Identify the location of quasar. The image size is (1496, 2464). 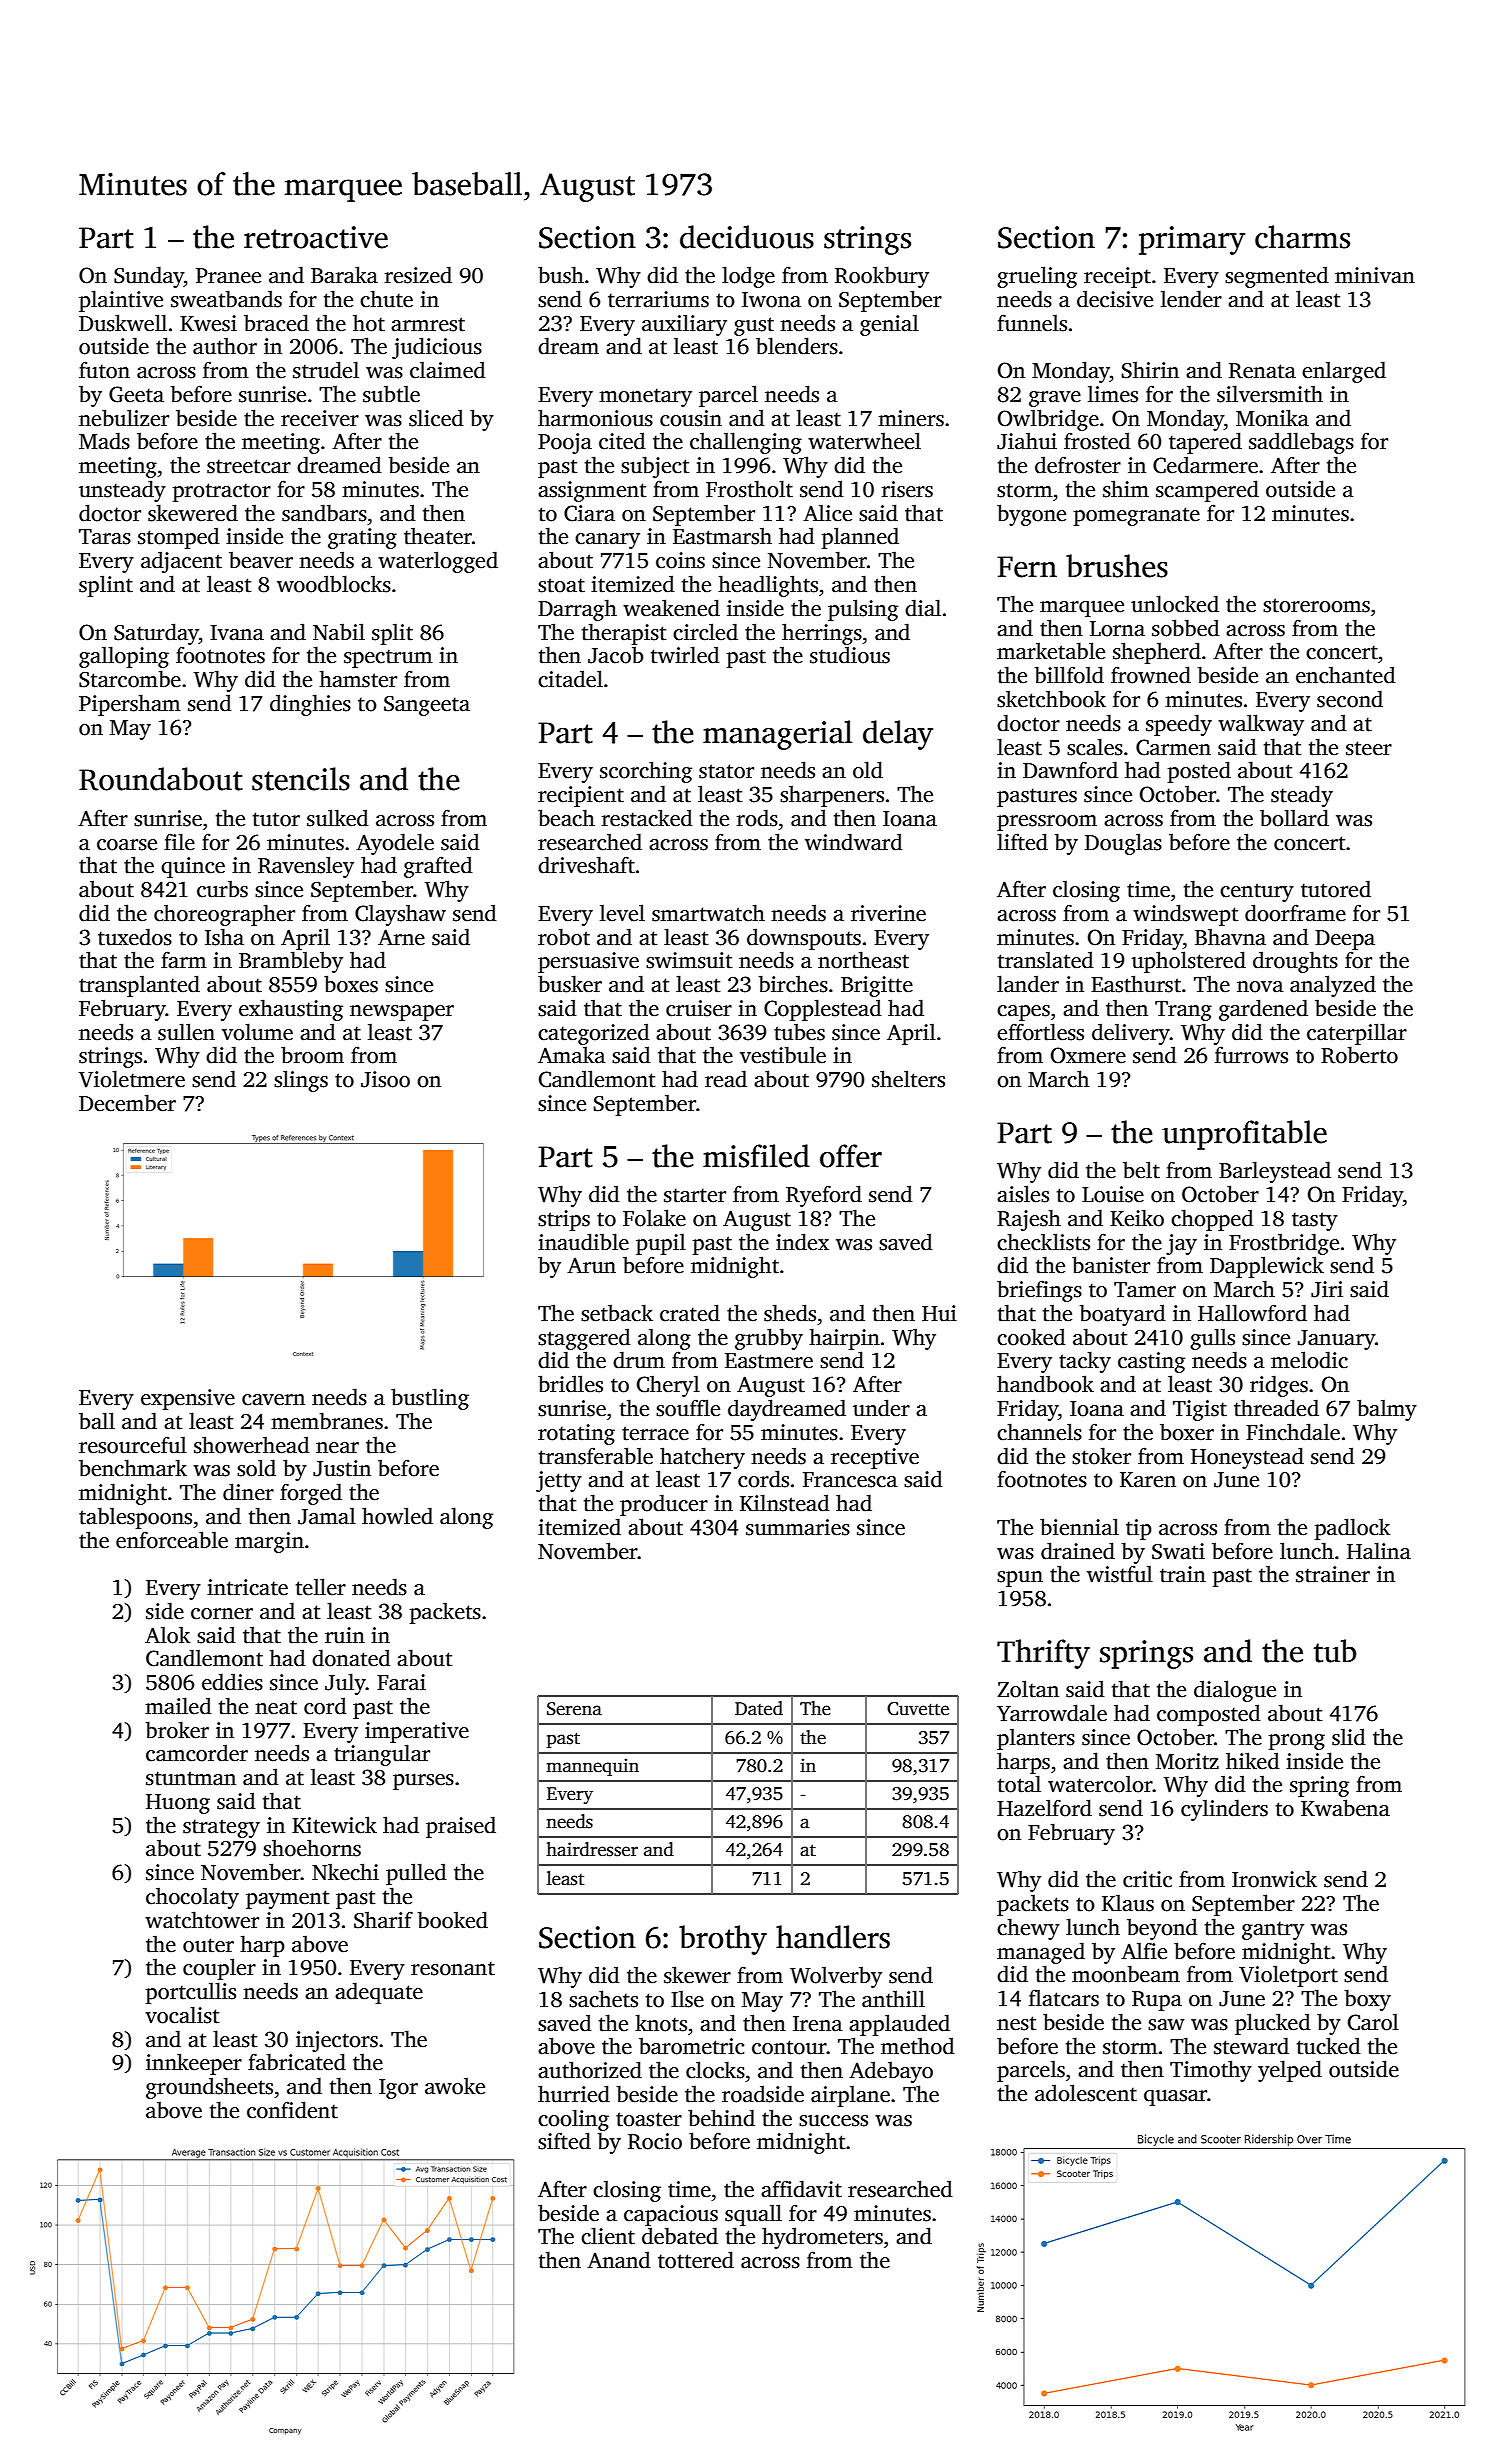
(1176, 2098).
